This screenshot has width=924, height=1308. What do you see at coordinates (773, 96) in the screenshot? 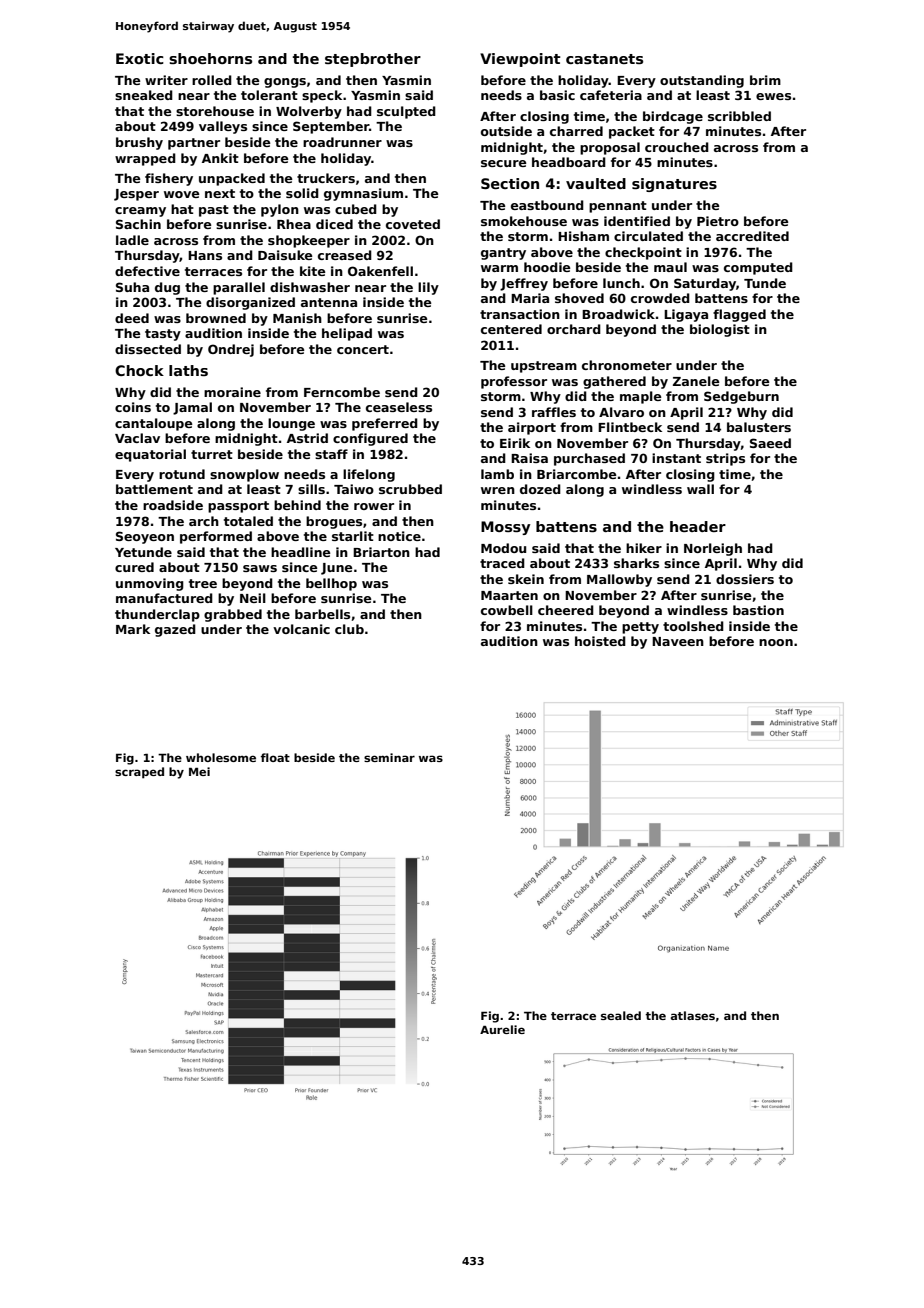
I see `ewes` at bounding box center [773, 96].
